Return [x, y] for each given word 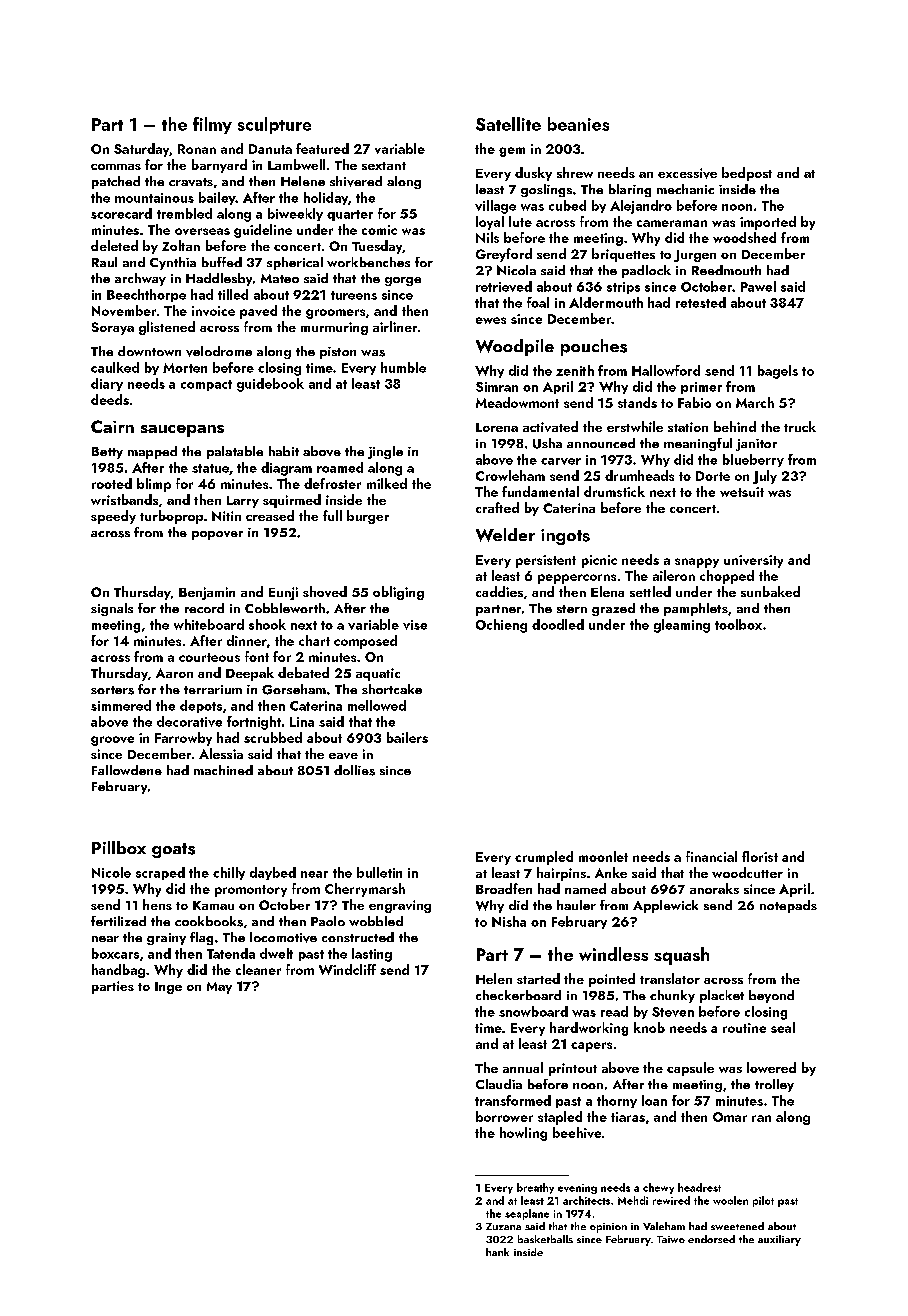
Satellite [508, 124]
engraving [400, 906]
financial [711, 856]
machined [223, 770]
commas [116, 167]
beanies [578, 124]
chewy [658, 1188]
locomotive [283, 937]
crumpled [544, 858]
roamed [340, 467]
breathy [535, 1188]
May [219, 988]
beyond [771, 996]
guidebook [270, 385]
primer [701, 388]
